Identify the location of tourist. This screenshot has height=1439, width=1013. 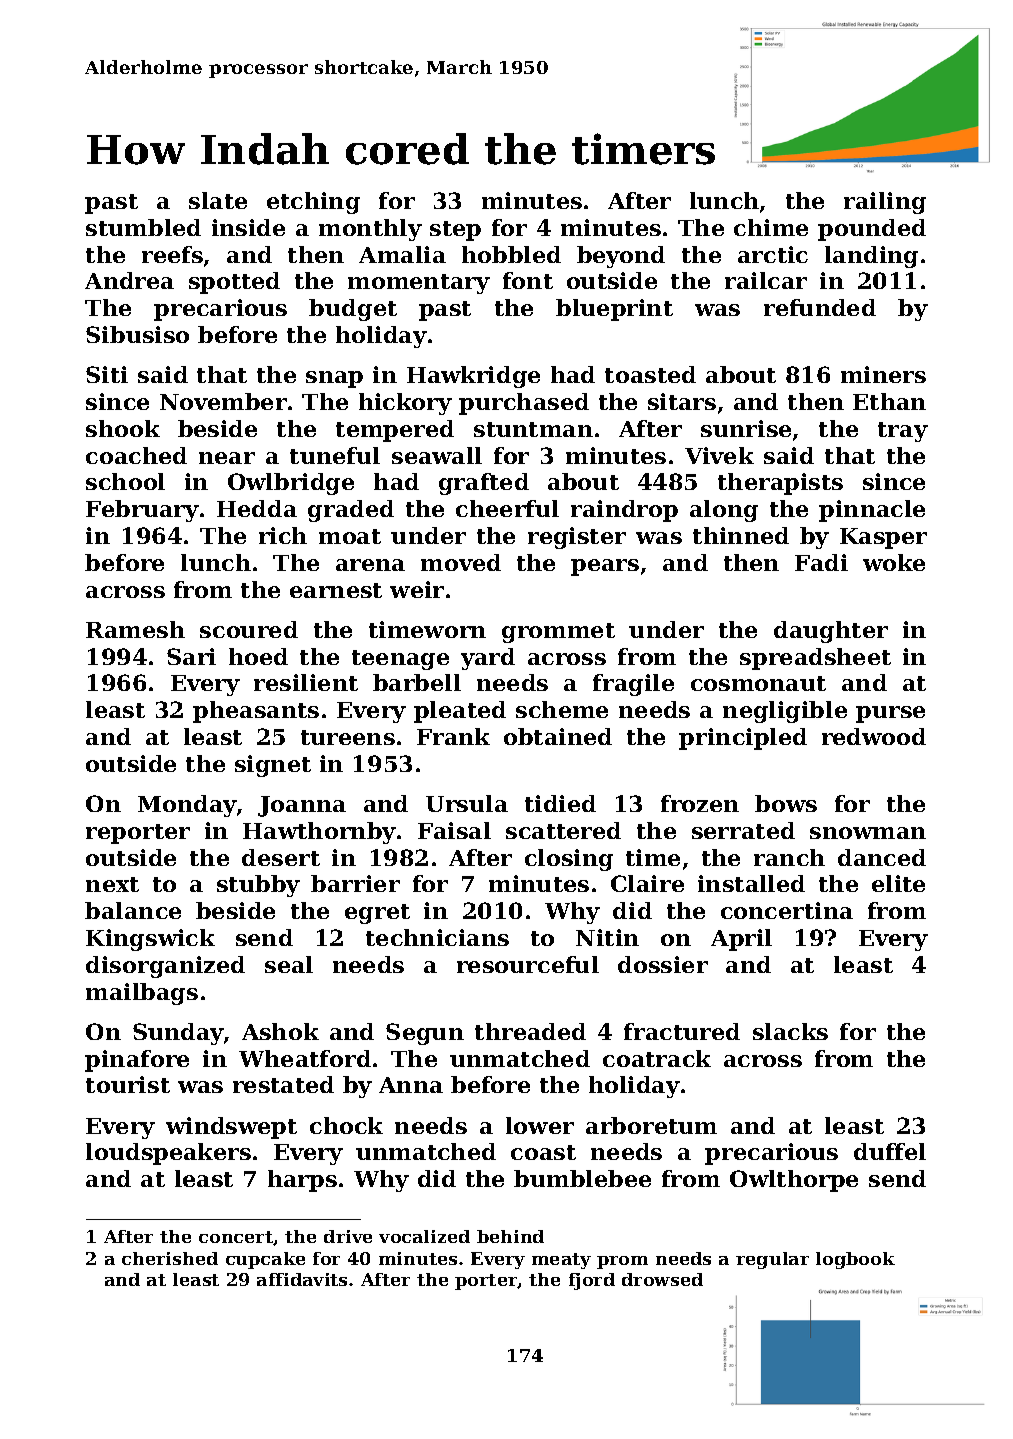
(128, 1084).
